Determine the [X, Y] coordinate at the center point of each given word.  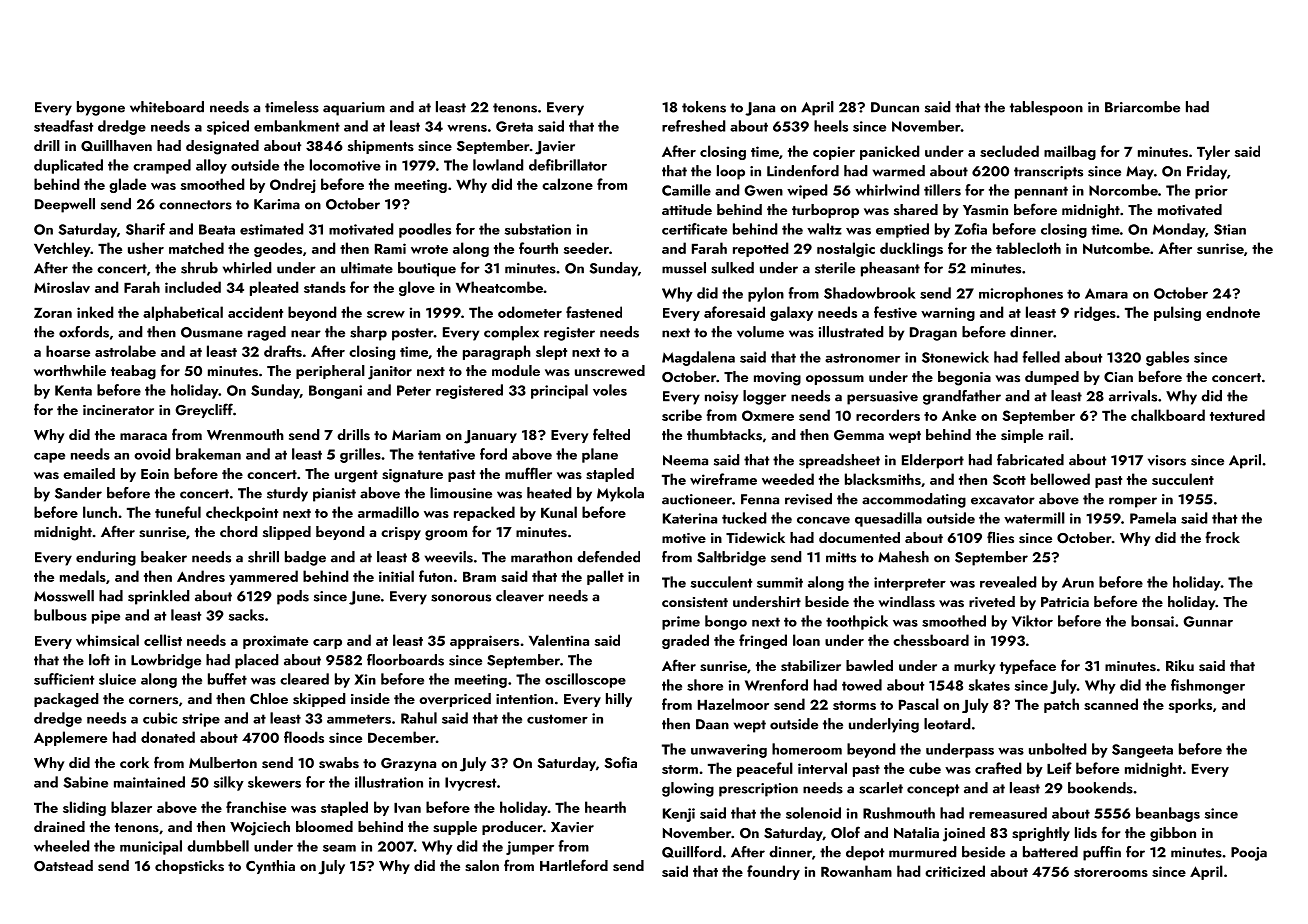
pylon [766, 294]
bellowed [1060, 479]
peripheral [330, 372]
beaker [164, 557]
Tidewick [755, 537]
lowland [498, 165]
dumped [1052, 378]
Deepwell [65, 205]
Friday [1207, 172]
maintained [149, 782]
